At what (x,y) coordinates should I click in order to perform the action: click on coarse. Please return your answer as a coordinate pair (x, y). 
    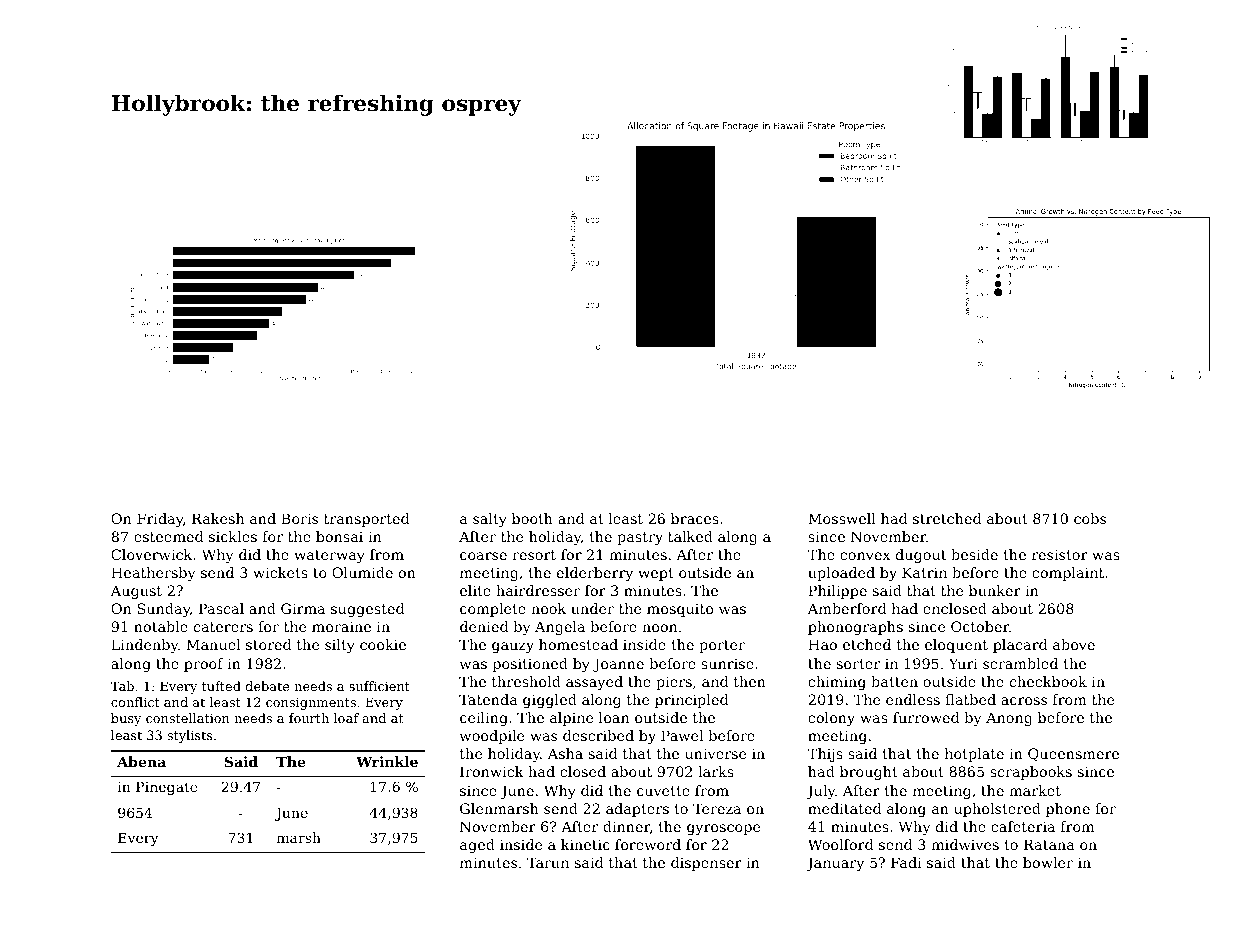
    Looking at the image, I should click on (483, 556).
